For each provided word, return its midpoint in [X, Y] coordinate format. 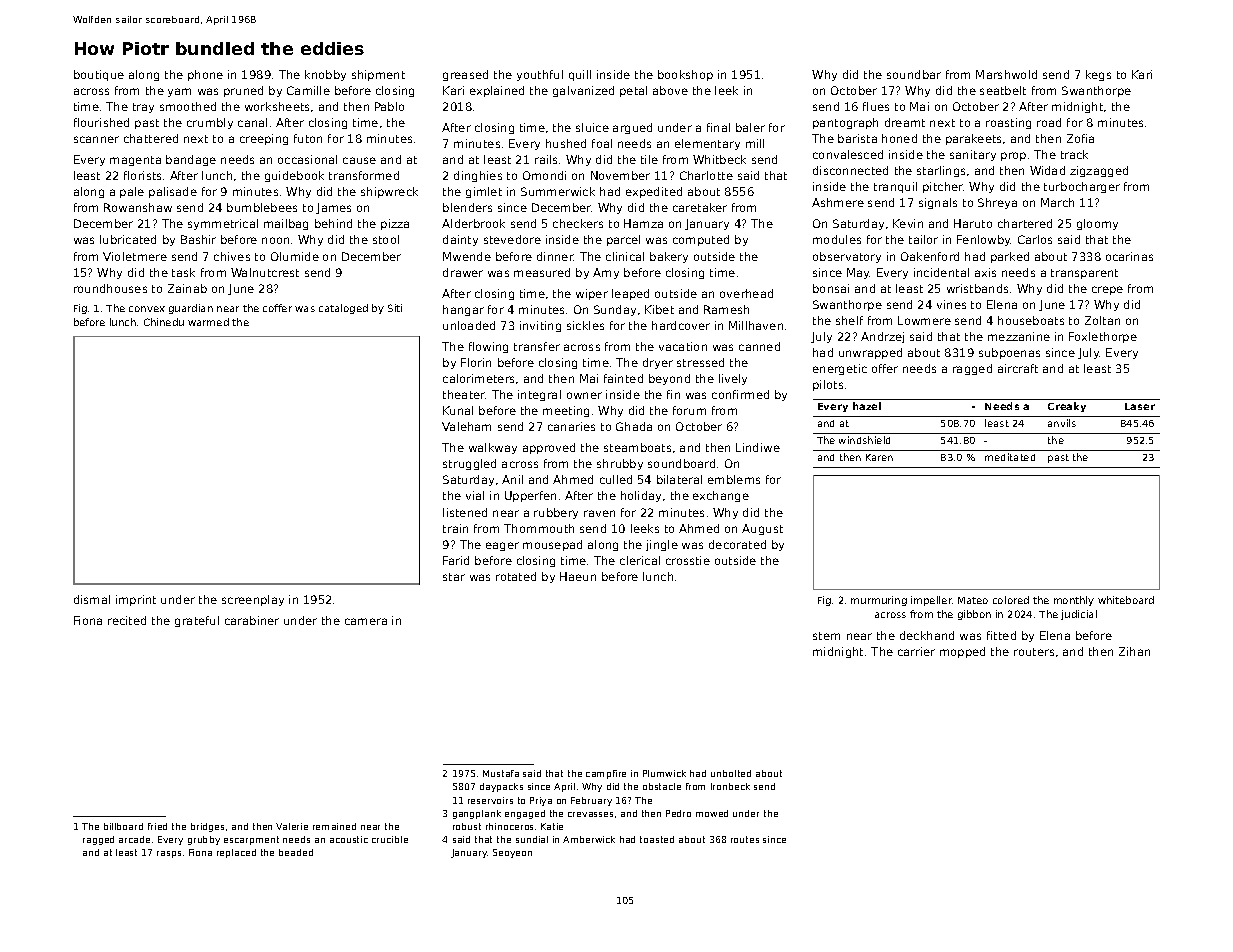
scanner [96, 139]
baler [750, 127]
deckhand [927, 635]
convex [147, 309]
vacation [683, 346]
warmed [208, 322]
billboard [123, 826]
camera [366, 621]
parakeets [973, 139]
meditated [1010, 457]
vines [951, 304]
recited [127, 620]
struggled [469, 464]
